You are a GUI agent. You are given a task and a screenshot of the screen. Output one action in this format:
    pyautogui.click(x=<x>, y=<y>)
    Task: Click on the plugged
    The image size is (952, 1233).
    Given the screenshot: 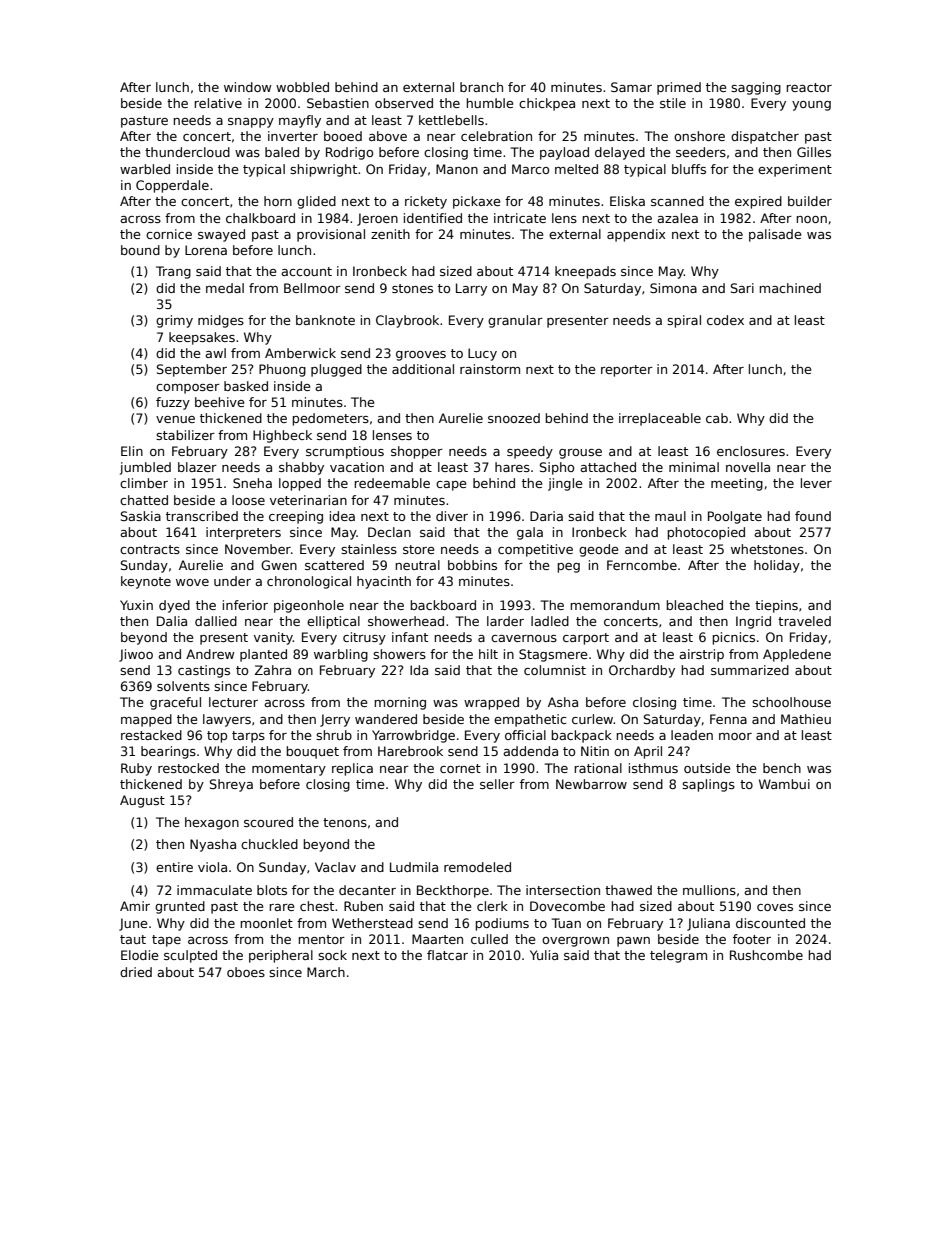 What is the action you would take?
    pyautogui.click(x=336, y=370)
